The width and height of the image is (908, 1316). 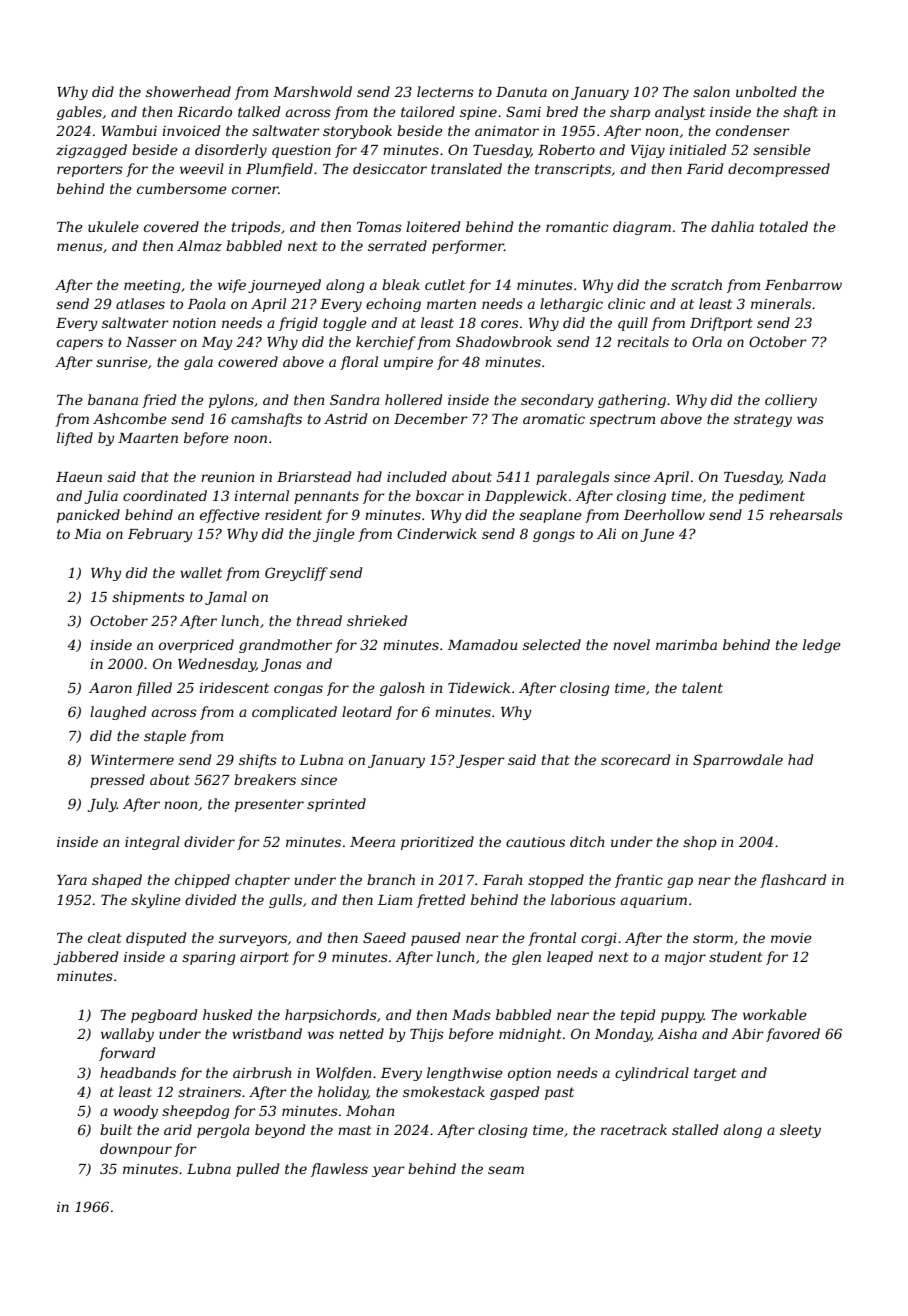 What do you see at coordinates (554, 536) in the image?
I see `gongs` at bounding box center [554, 536].
